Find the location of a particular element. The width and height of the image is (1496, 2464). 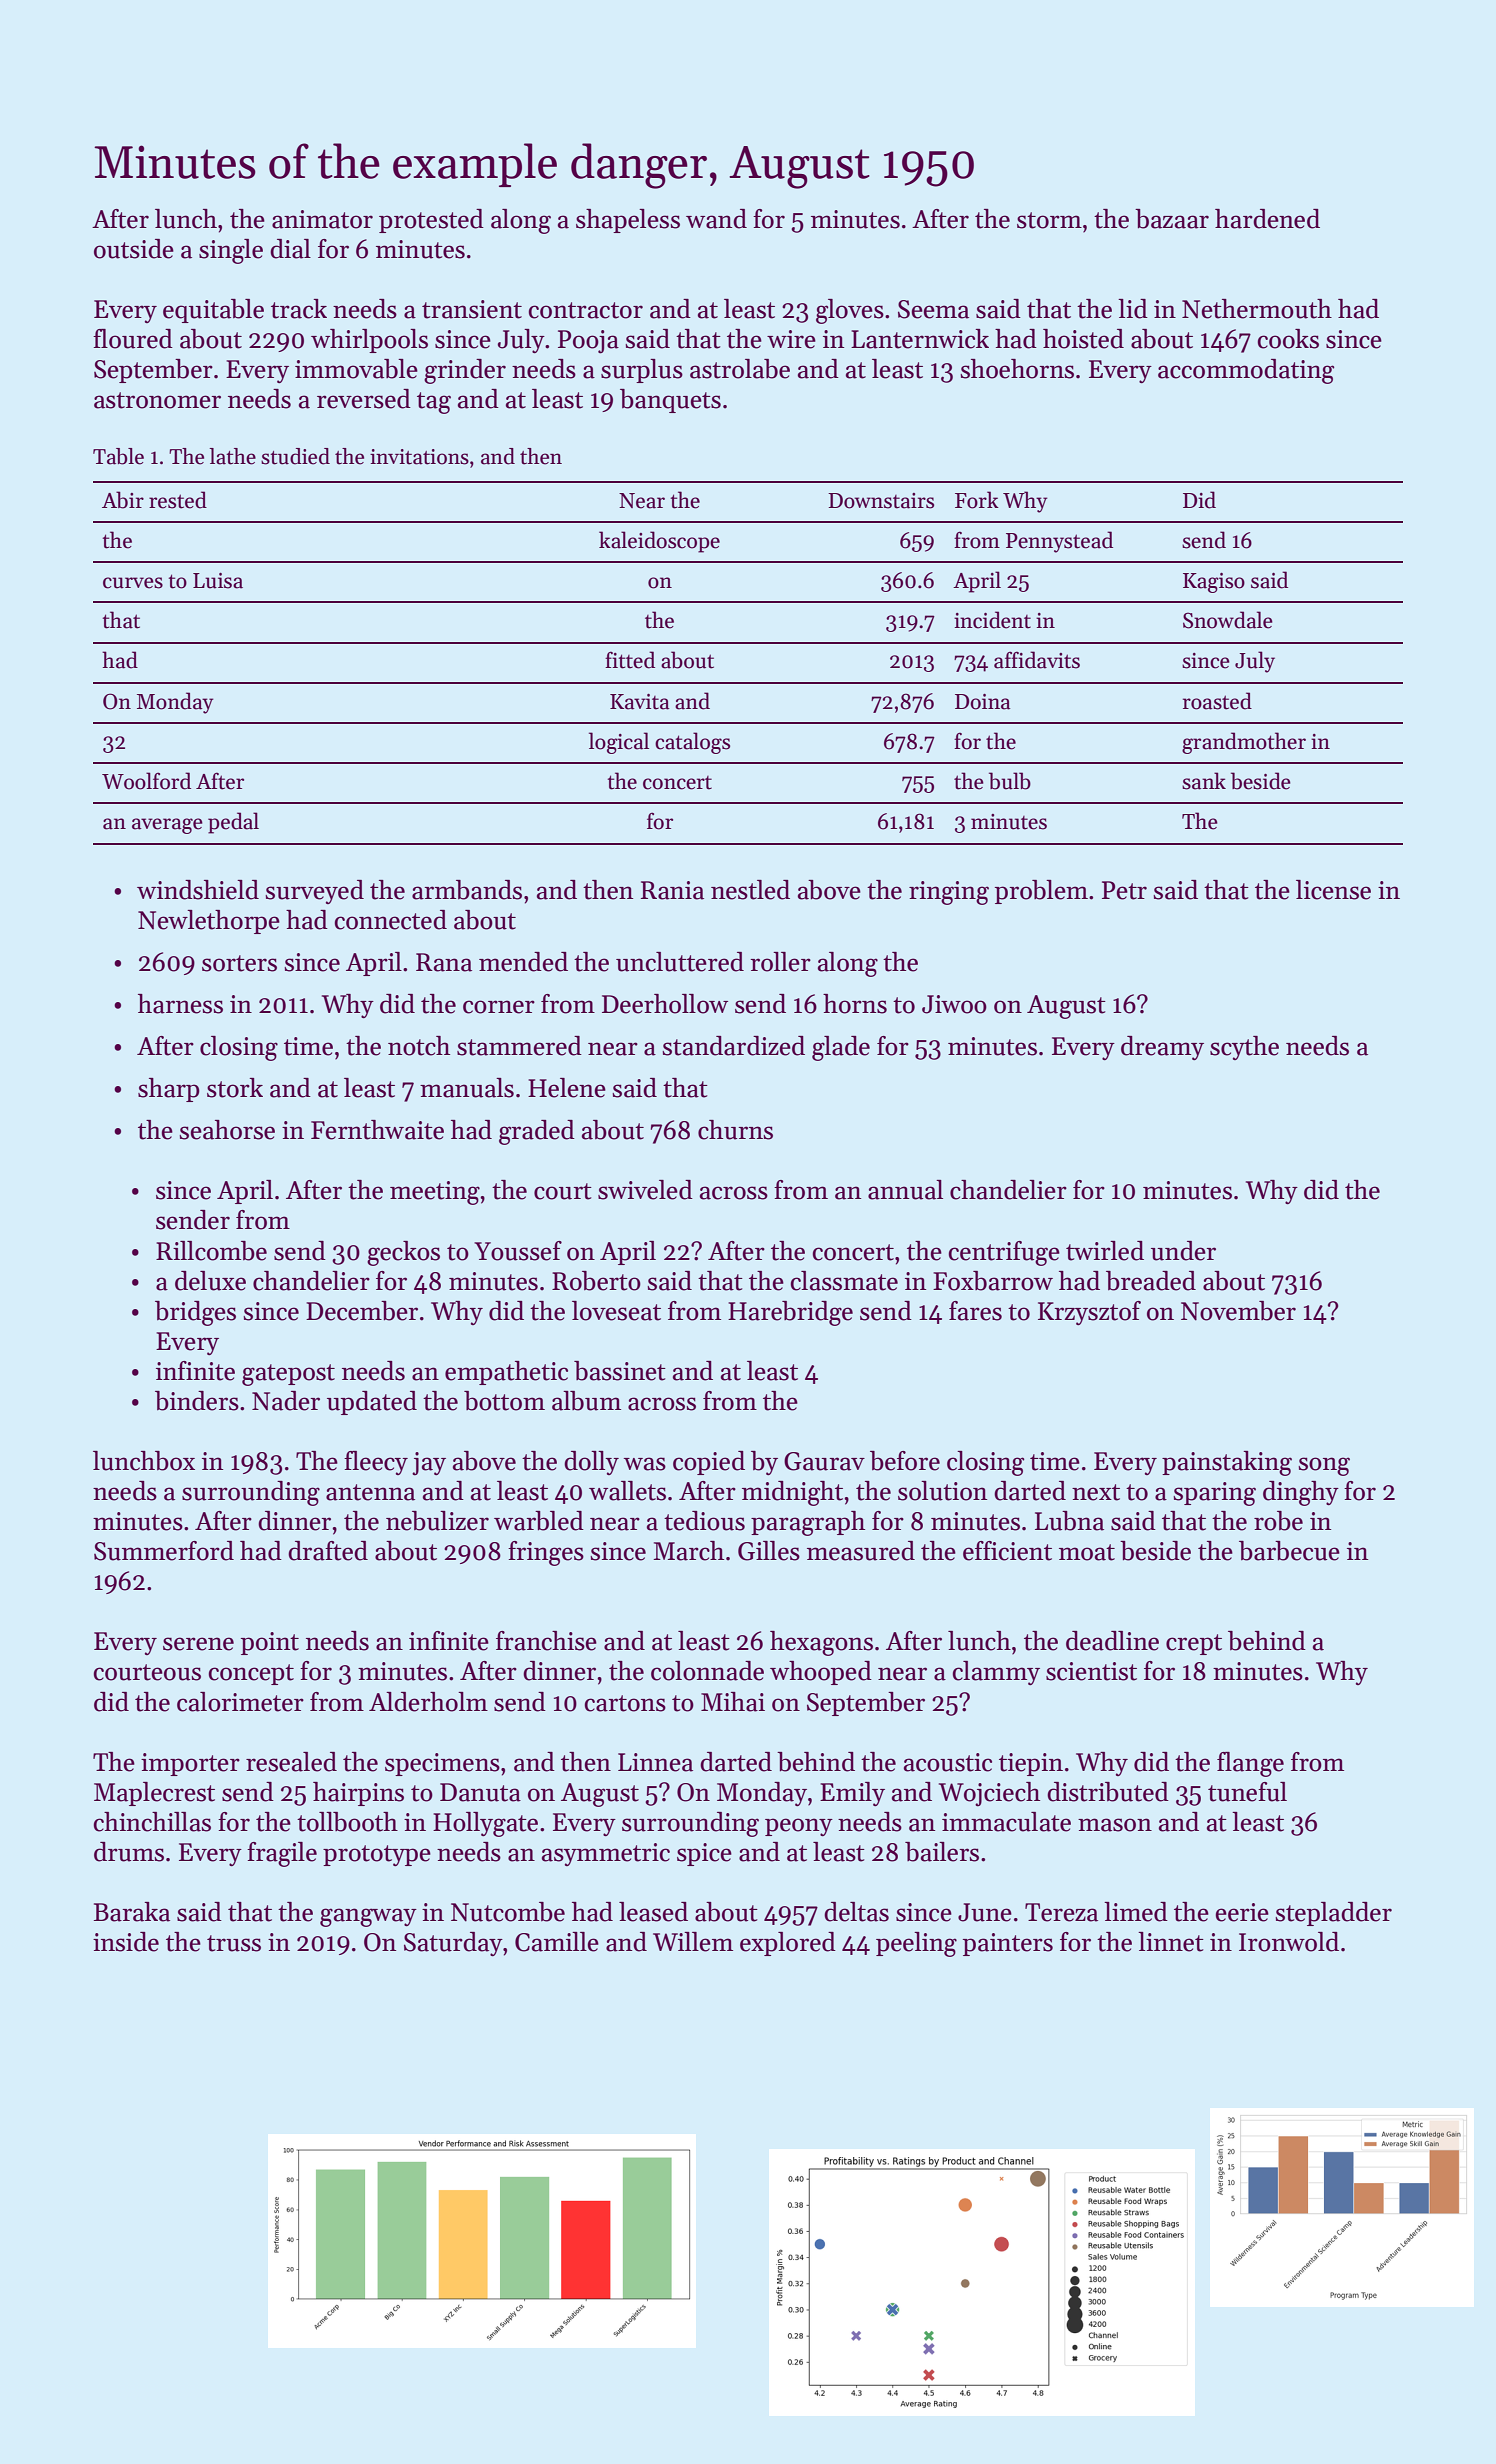

truss is located at coordinates (234, 1943).
